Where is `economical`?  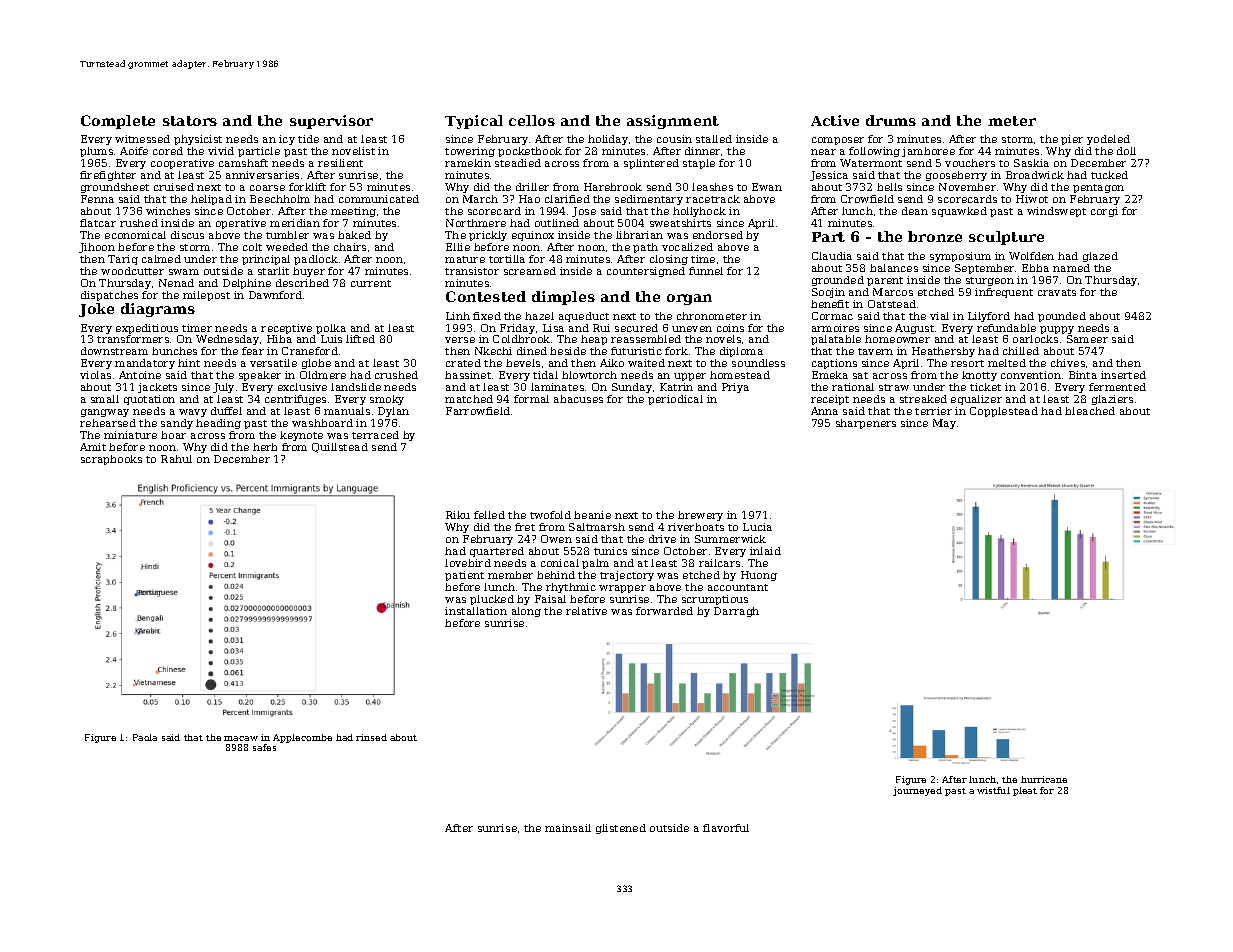
economical is located at coordinates (135, 235).
